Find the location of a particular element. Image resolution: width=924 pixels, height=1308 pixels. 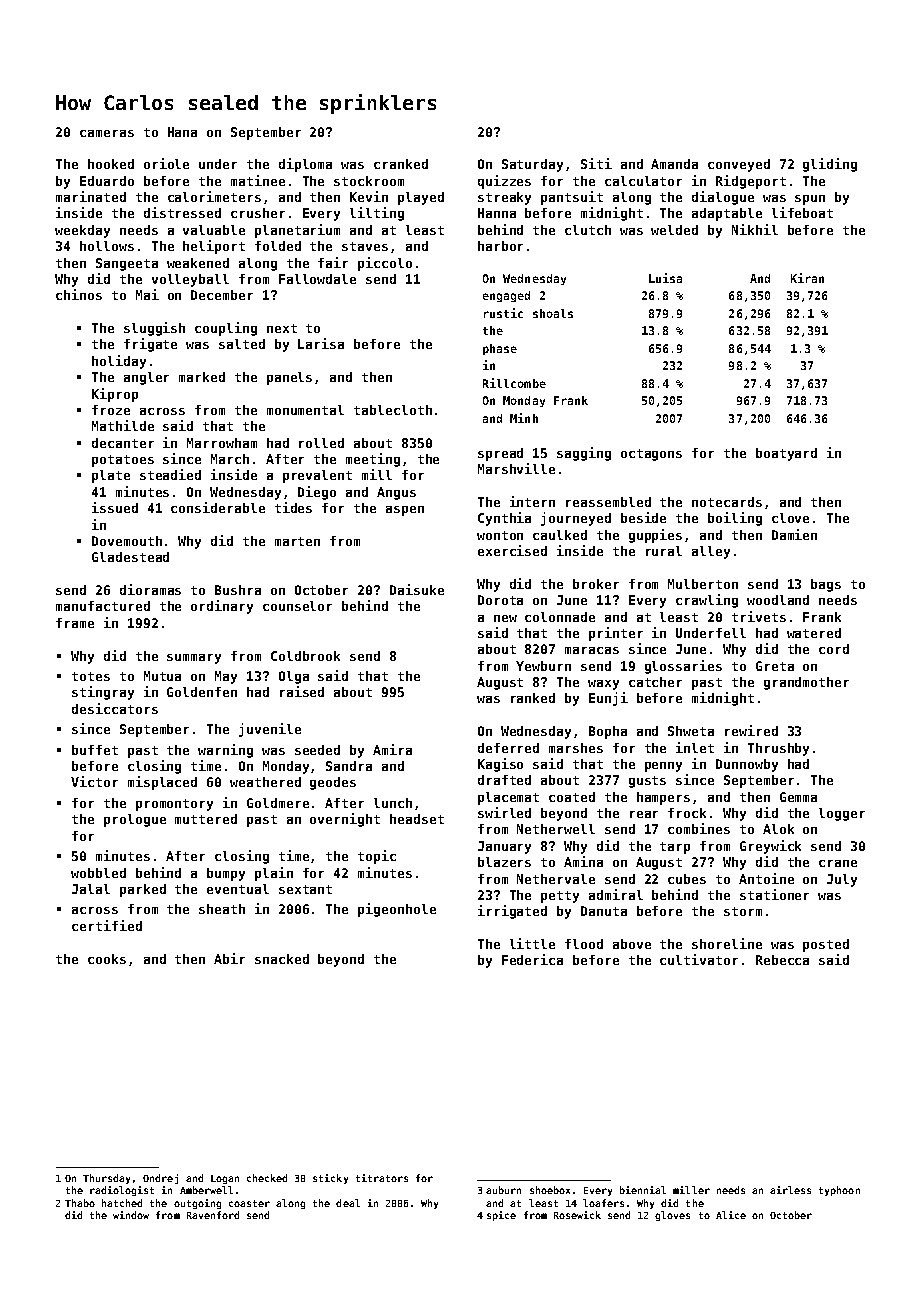

buffet is located at coordinates (95, 750).
